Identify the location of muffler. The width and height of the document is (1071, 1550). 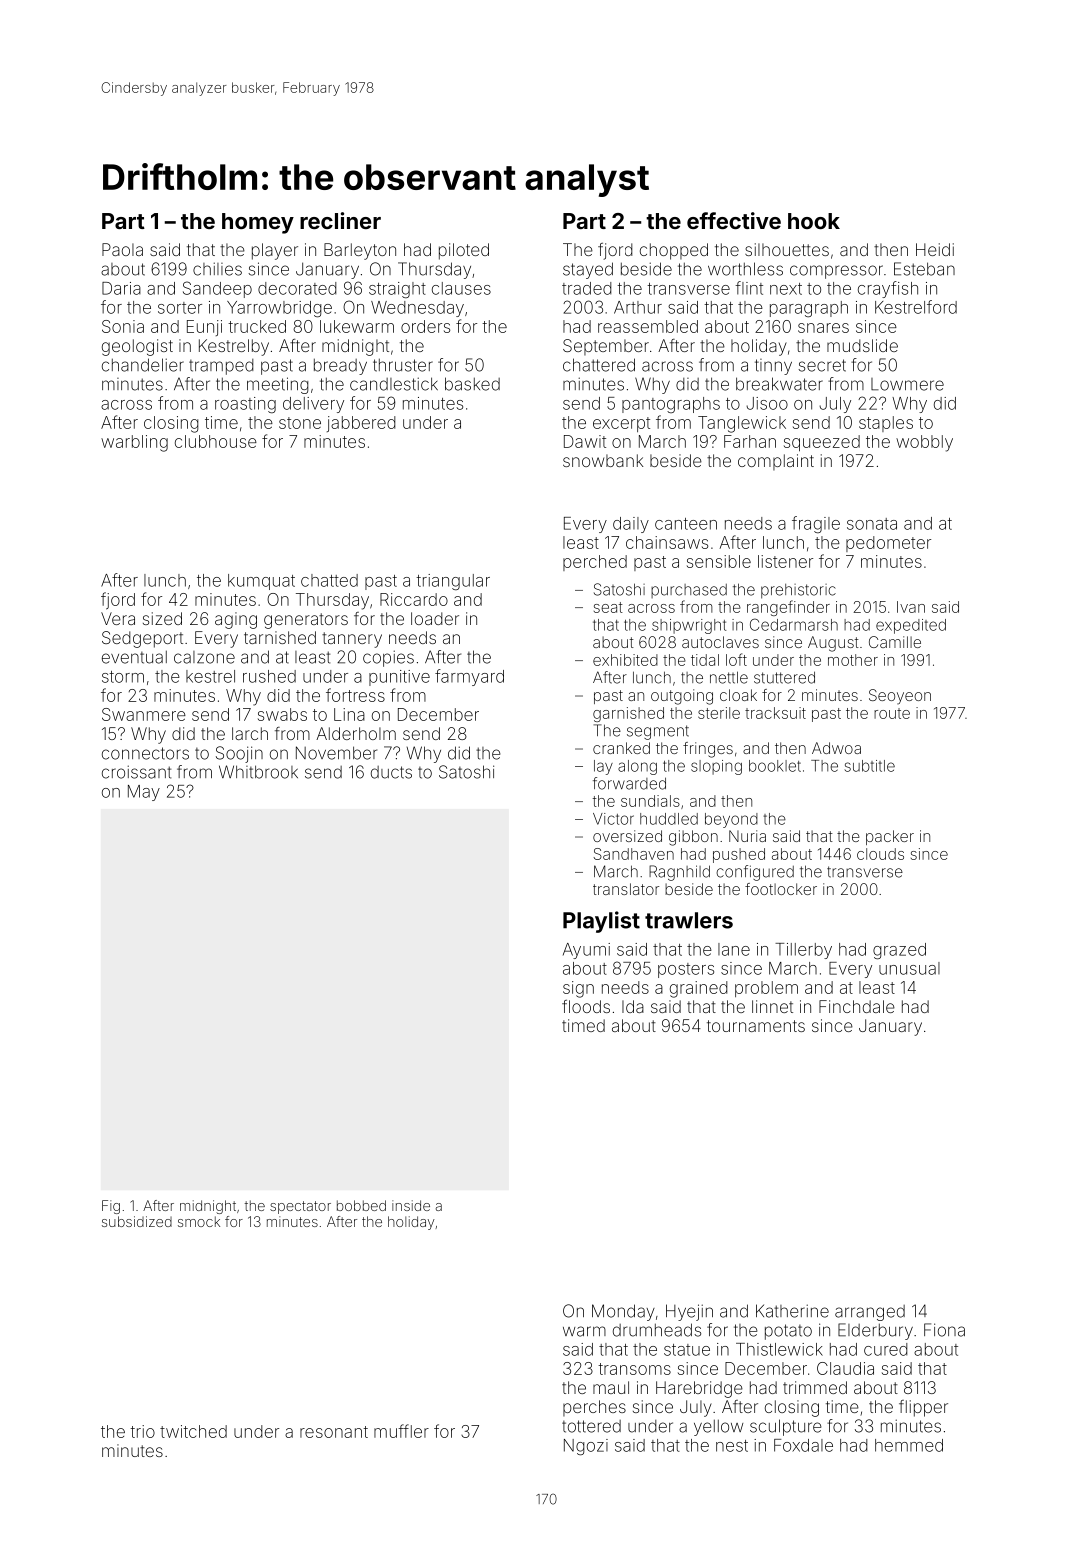
(401, 1431).
